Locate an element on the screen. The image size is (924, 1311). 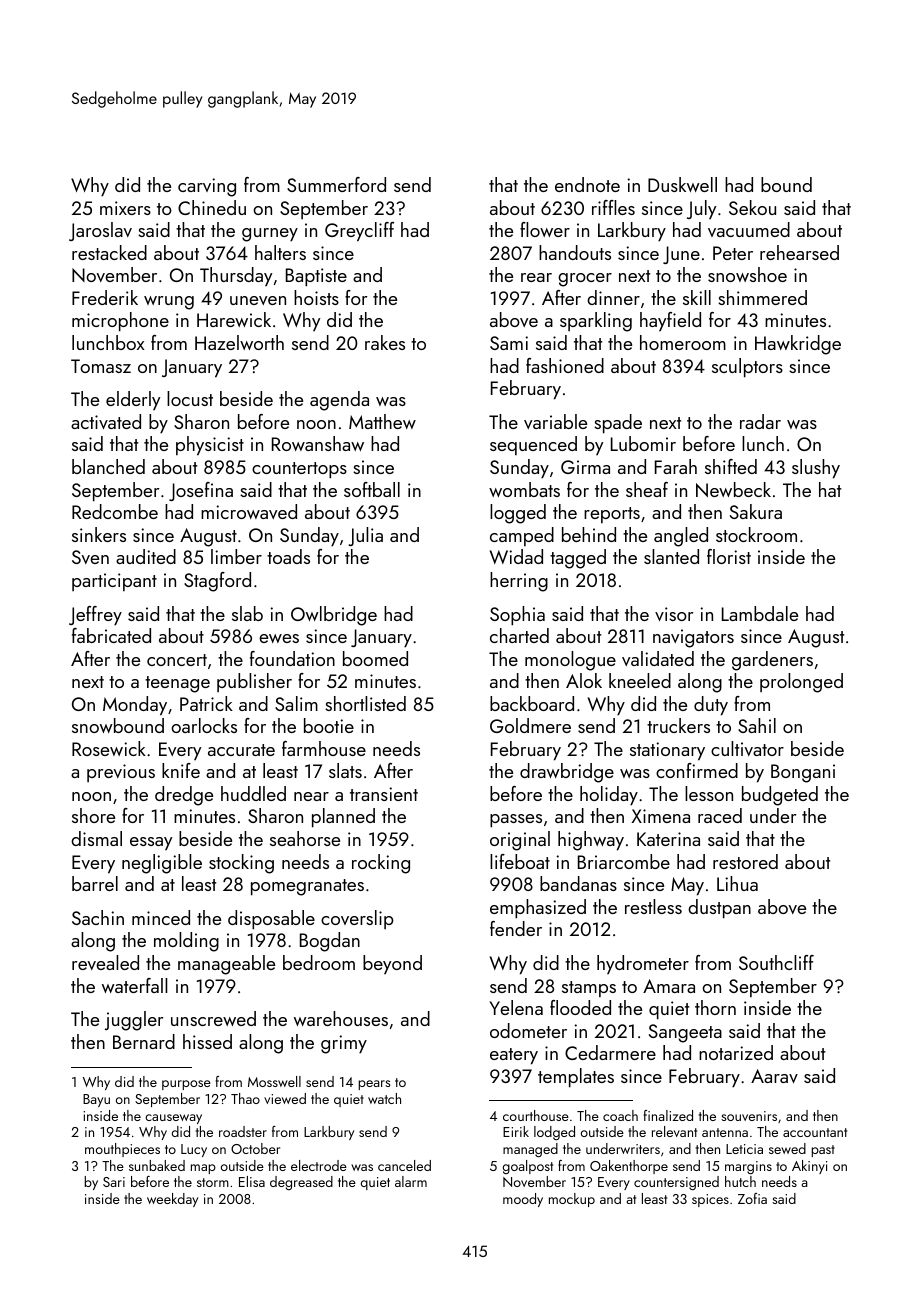
endnote is located at coordinates (587, 184).
